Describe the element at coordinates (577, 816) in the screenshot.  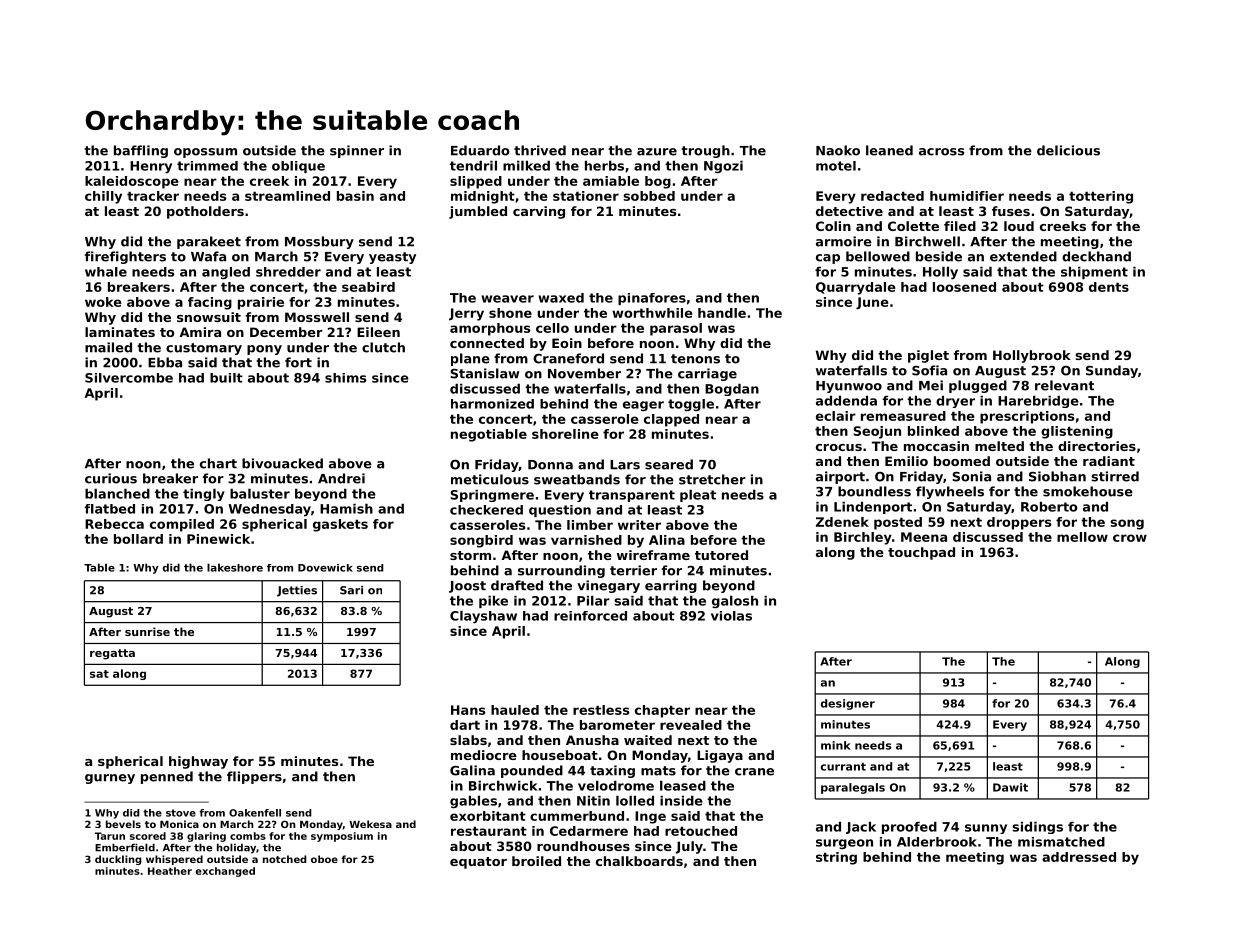
I see `cummerbund` at that location.
